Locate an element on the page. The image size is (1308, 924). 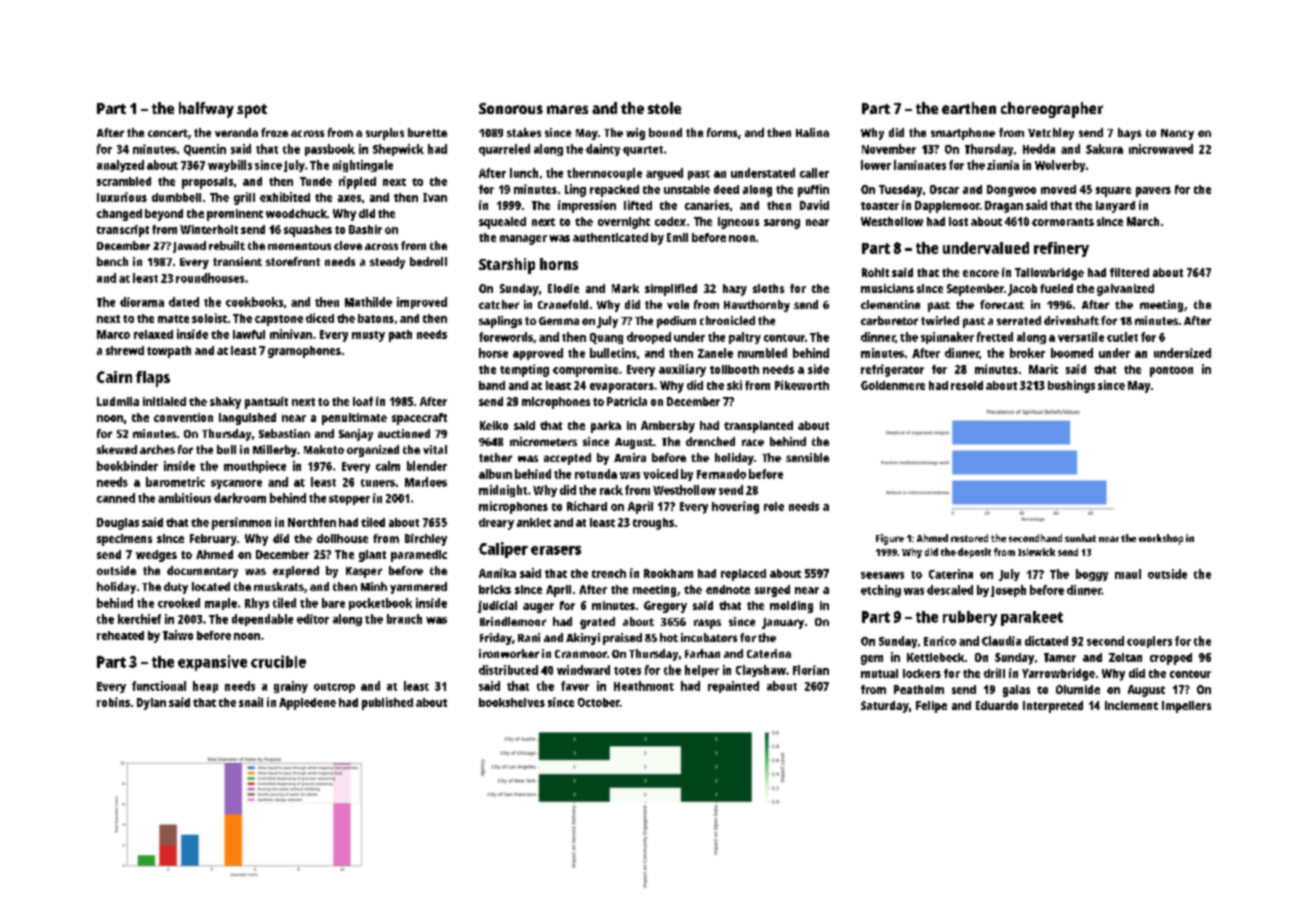
shrewd is located at coordinates (125, 350).
